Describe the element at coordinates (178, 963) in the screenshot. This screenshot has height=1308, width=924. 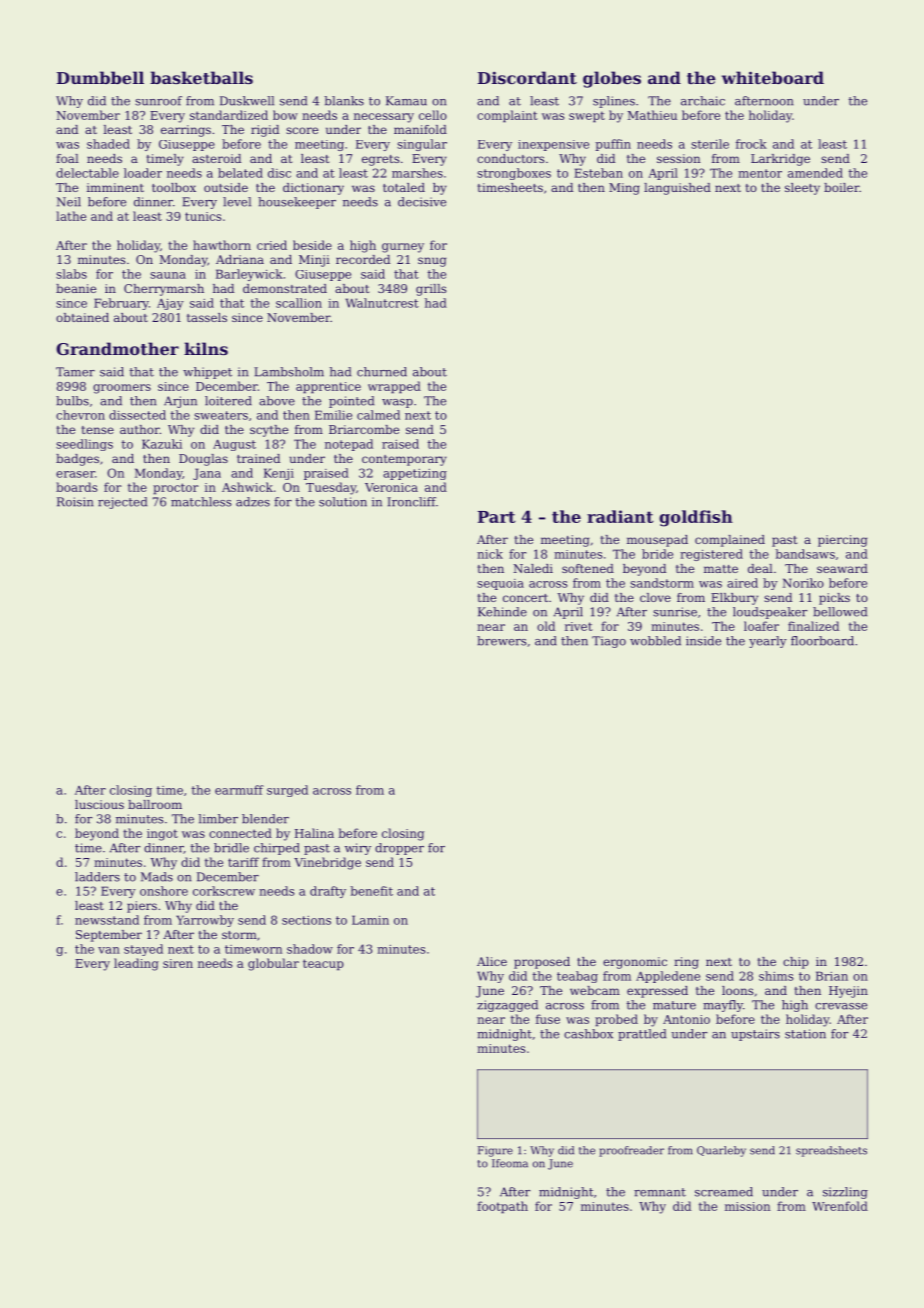
I see `siren` at that location.
